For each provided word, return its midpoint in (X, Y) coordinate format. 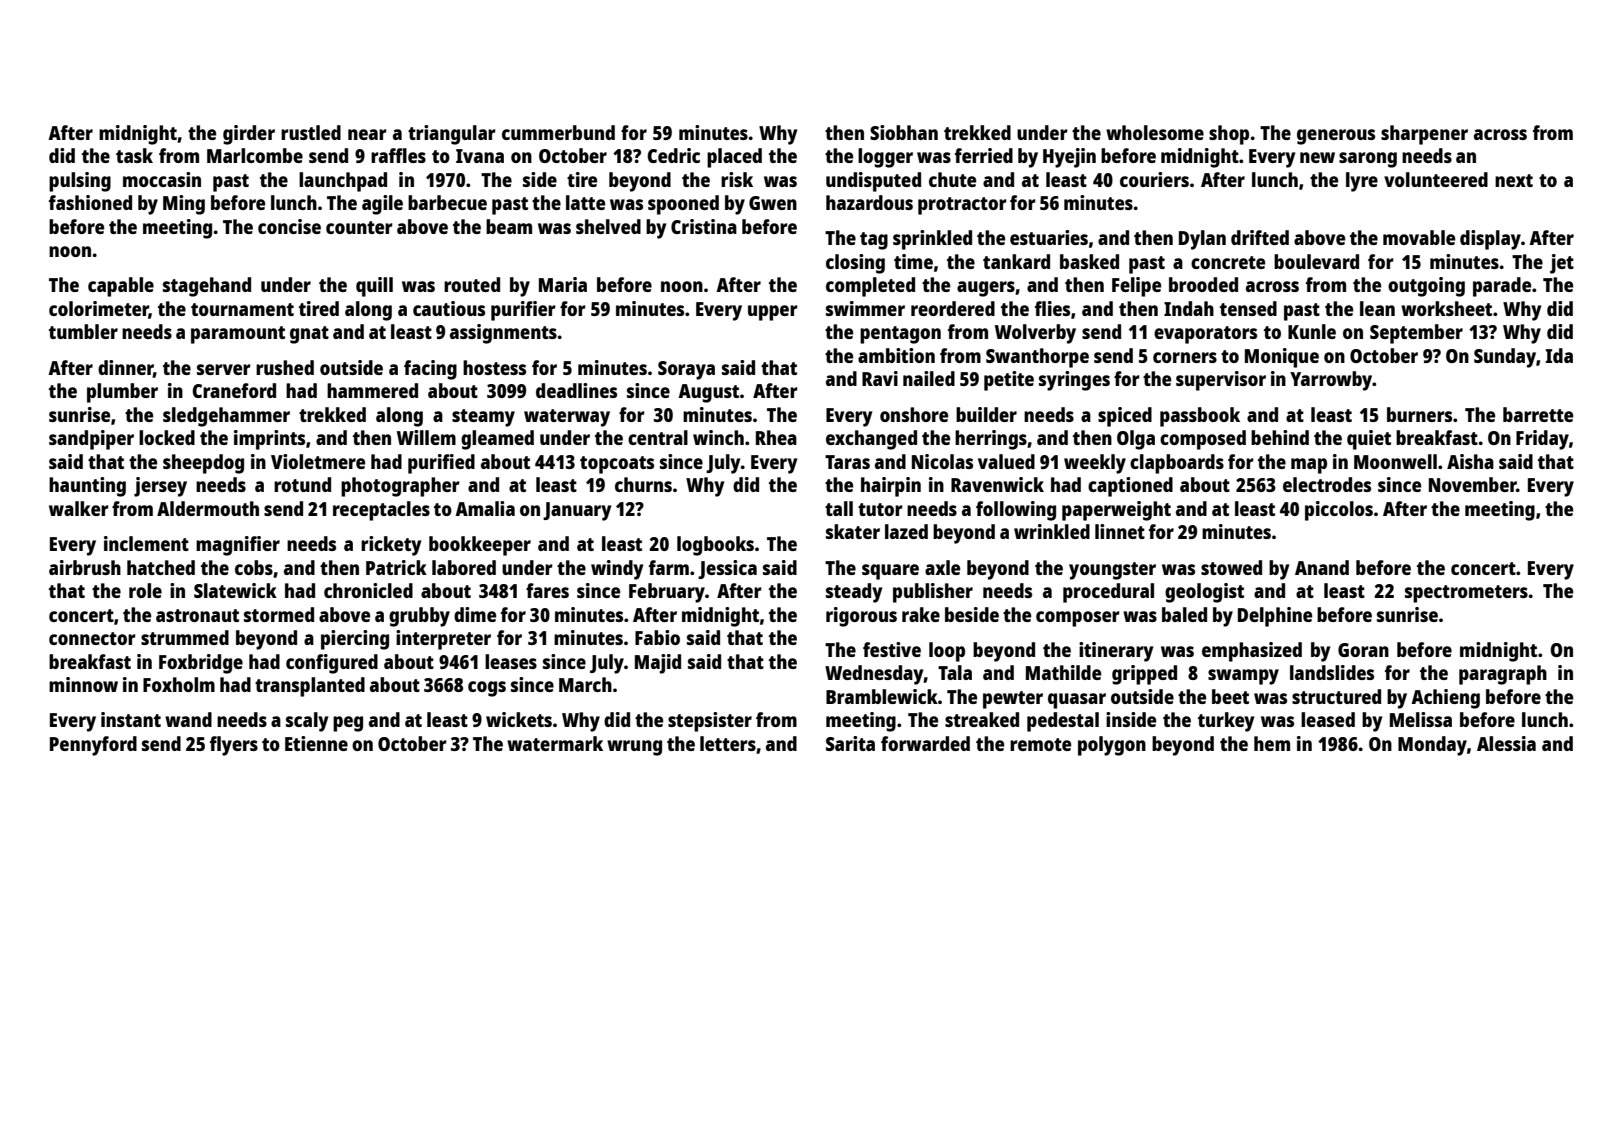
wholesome (1155, 132)
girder (249, 135)
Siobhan (904, 132)
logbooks (715, 546)
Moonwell (1395, 461)
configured (332, 664)
